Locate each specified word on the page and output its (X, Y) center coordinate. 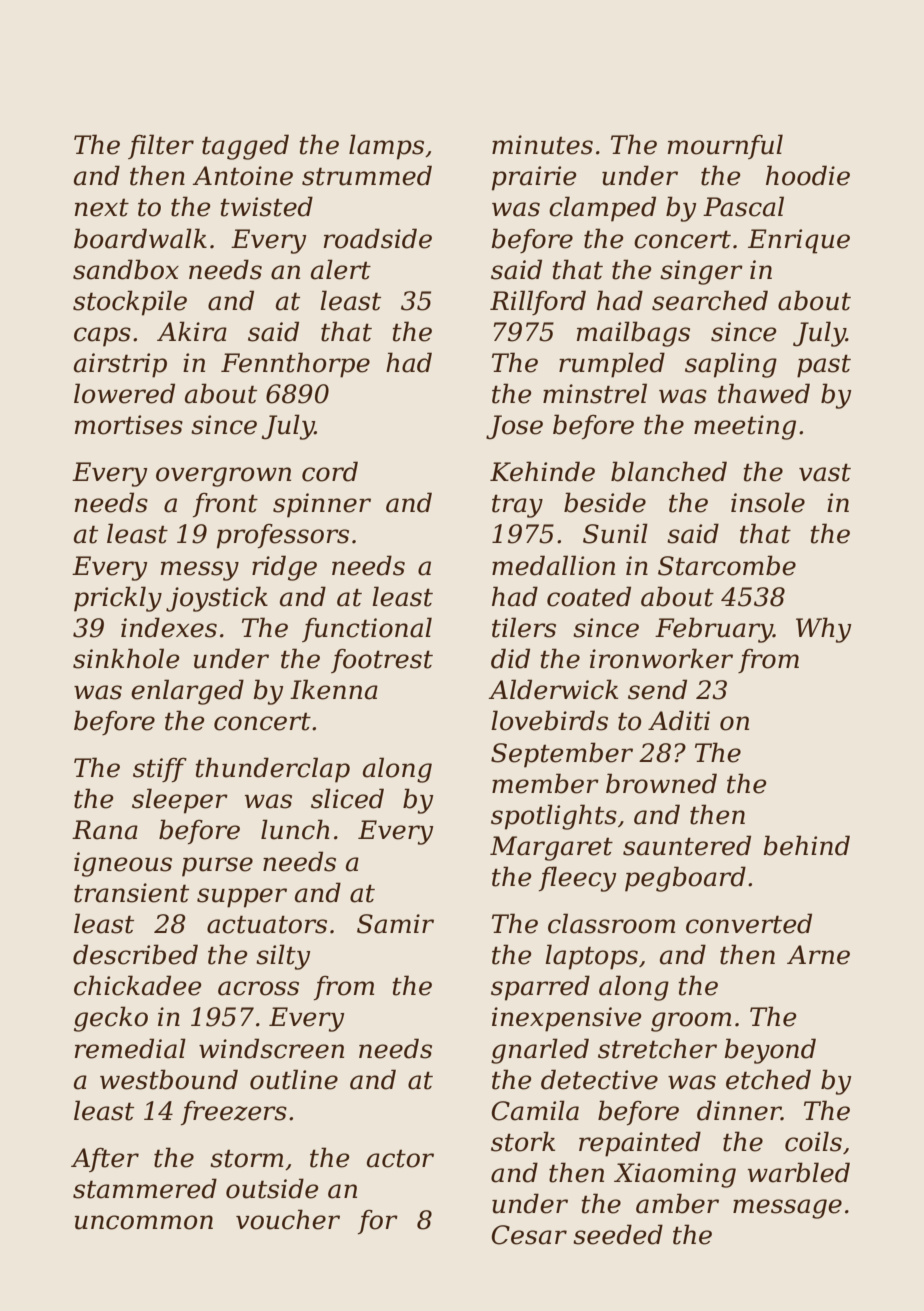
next (102, 208)
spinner (322, 505)
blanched (669, 471)
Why (823, 630)
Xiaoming (675, 1175)
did (510, 658)
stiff (160, 770)
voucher (288, 1219)
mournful (725, 146)
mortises (129, 425)
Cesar (529, 1235)
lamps (386, 147)
